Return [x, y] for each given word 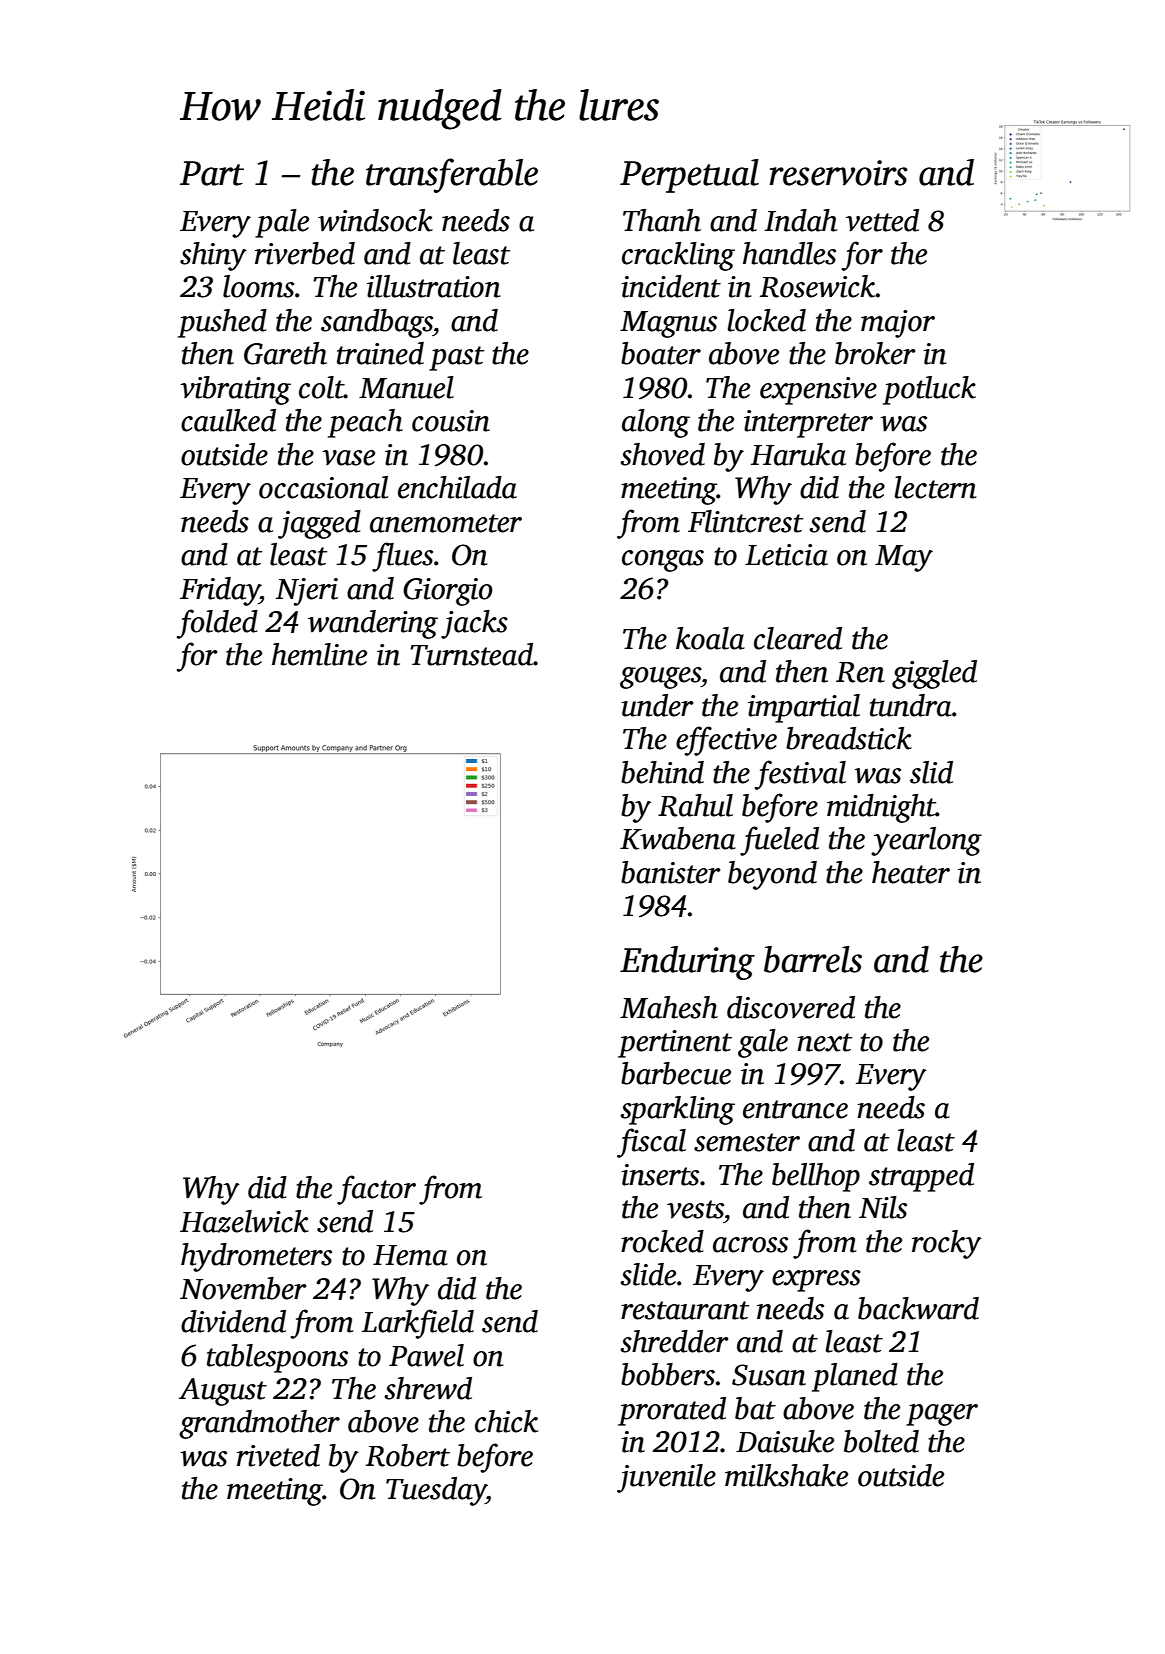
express [816, 1281]
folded [217, 624]
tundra [911, 705]
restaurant [685, 1310]
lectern [936, 487]
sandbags [377, 323]
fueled [779, 841]
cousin [451, 421]
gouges [660, 678]
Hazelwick [244, 1221]
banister [670, 872]
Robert [408, 1455]
